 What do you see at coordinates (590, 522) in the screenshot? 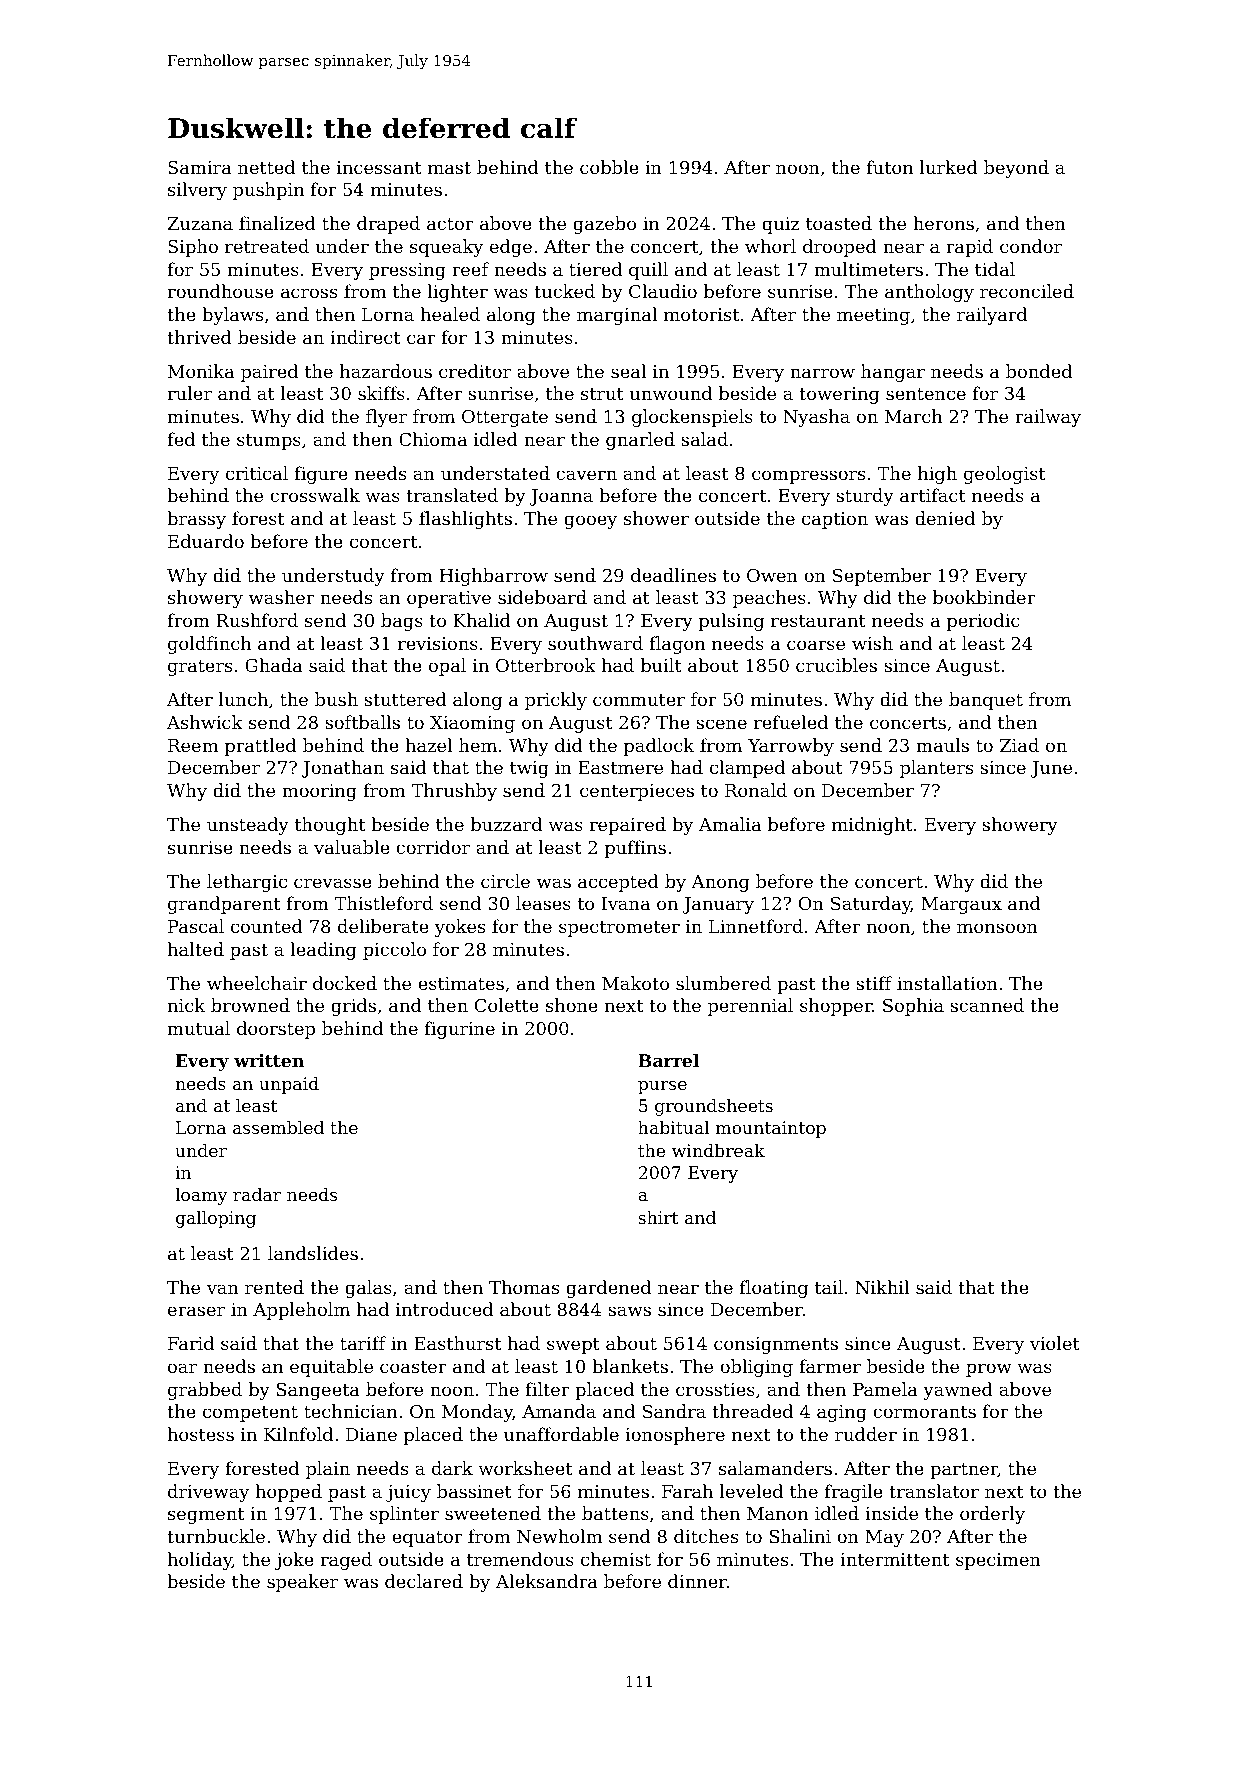
I see `gooey` at bounding box center [590, 522].
